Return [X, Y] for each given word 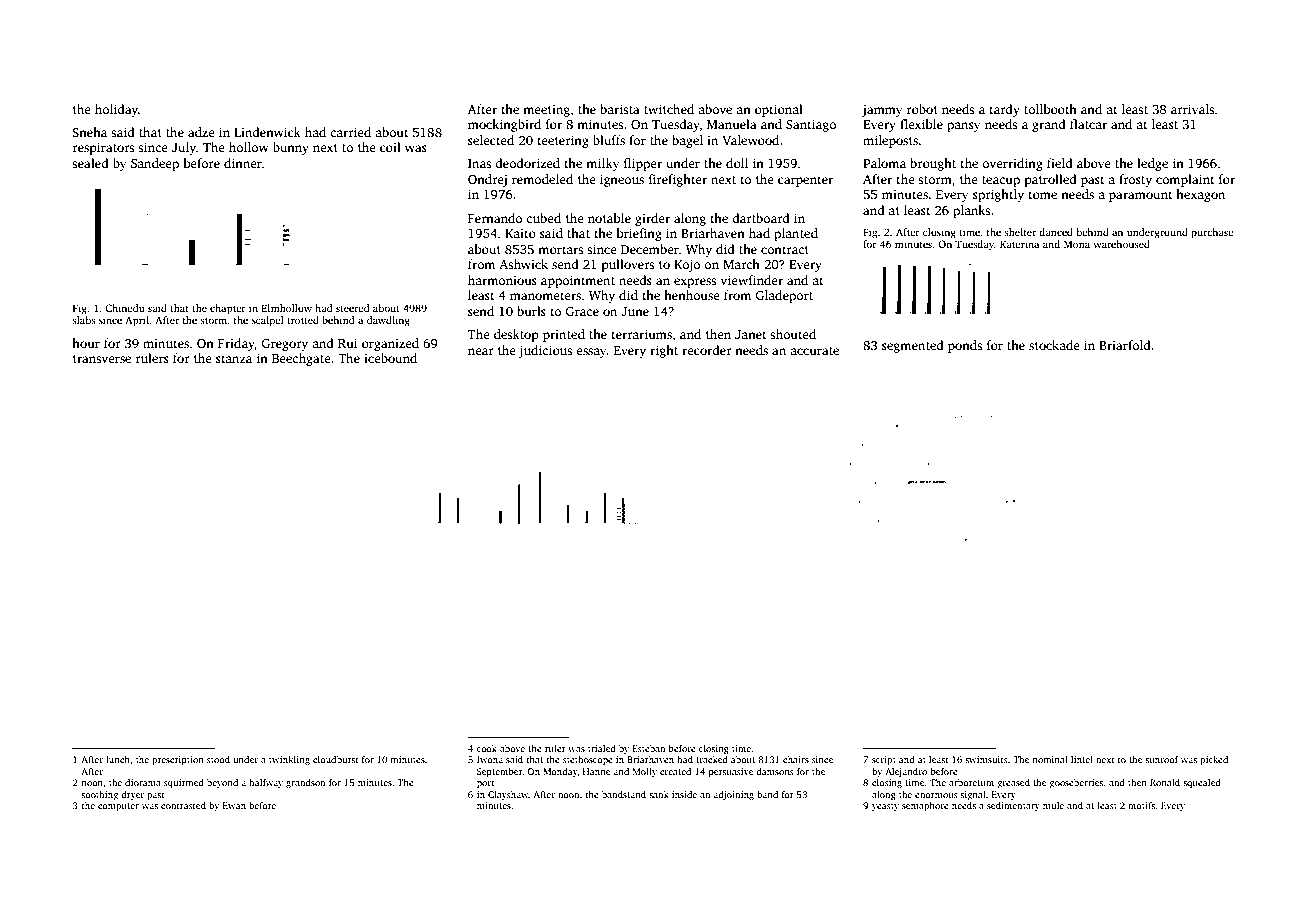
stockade [1054, 345]
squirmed [184, 783]
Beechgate [301, 359]
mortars [560, 250]
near [481, 351]
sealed [90, 163]
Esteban [648, 748]
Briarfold [1125, 345]
